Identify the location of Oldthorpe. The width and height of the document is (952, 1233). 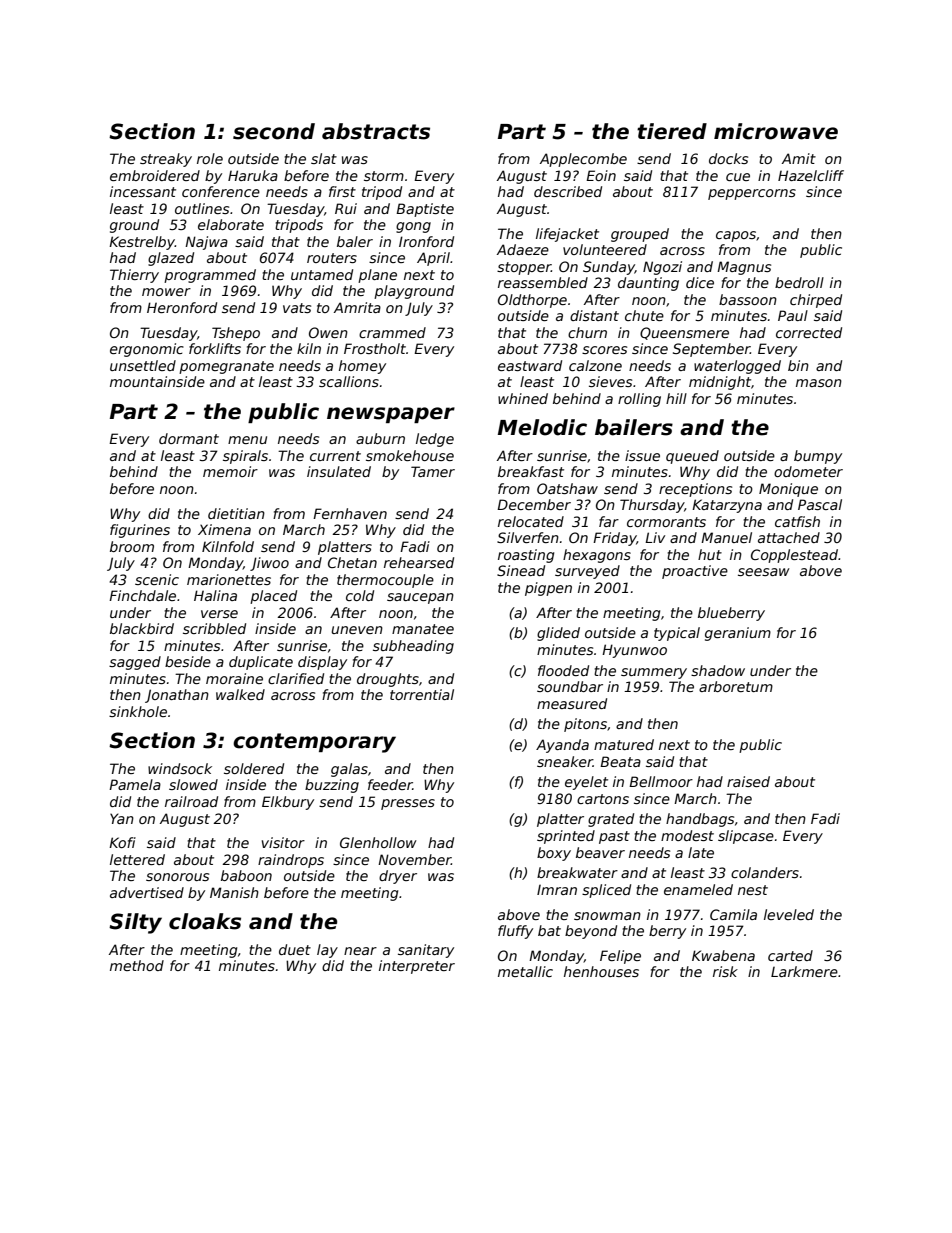
(532, 301).
